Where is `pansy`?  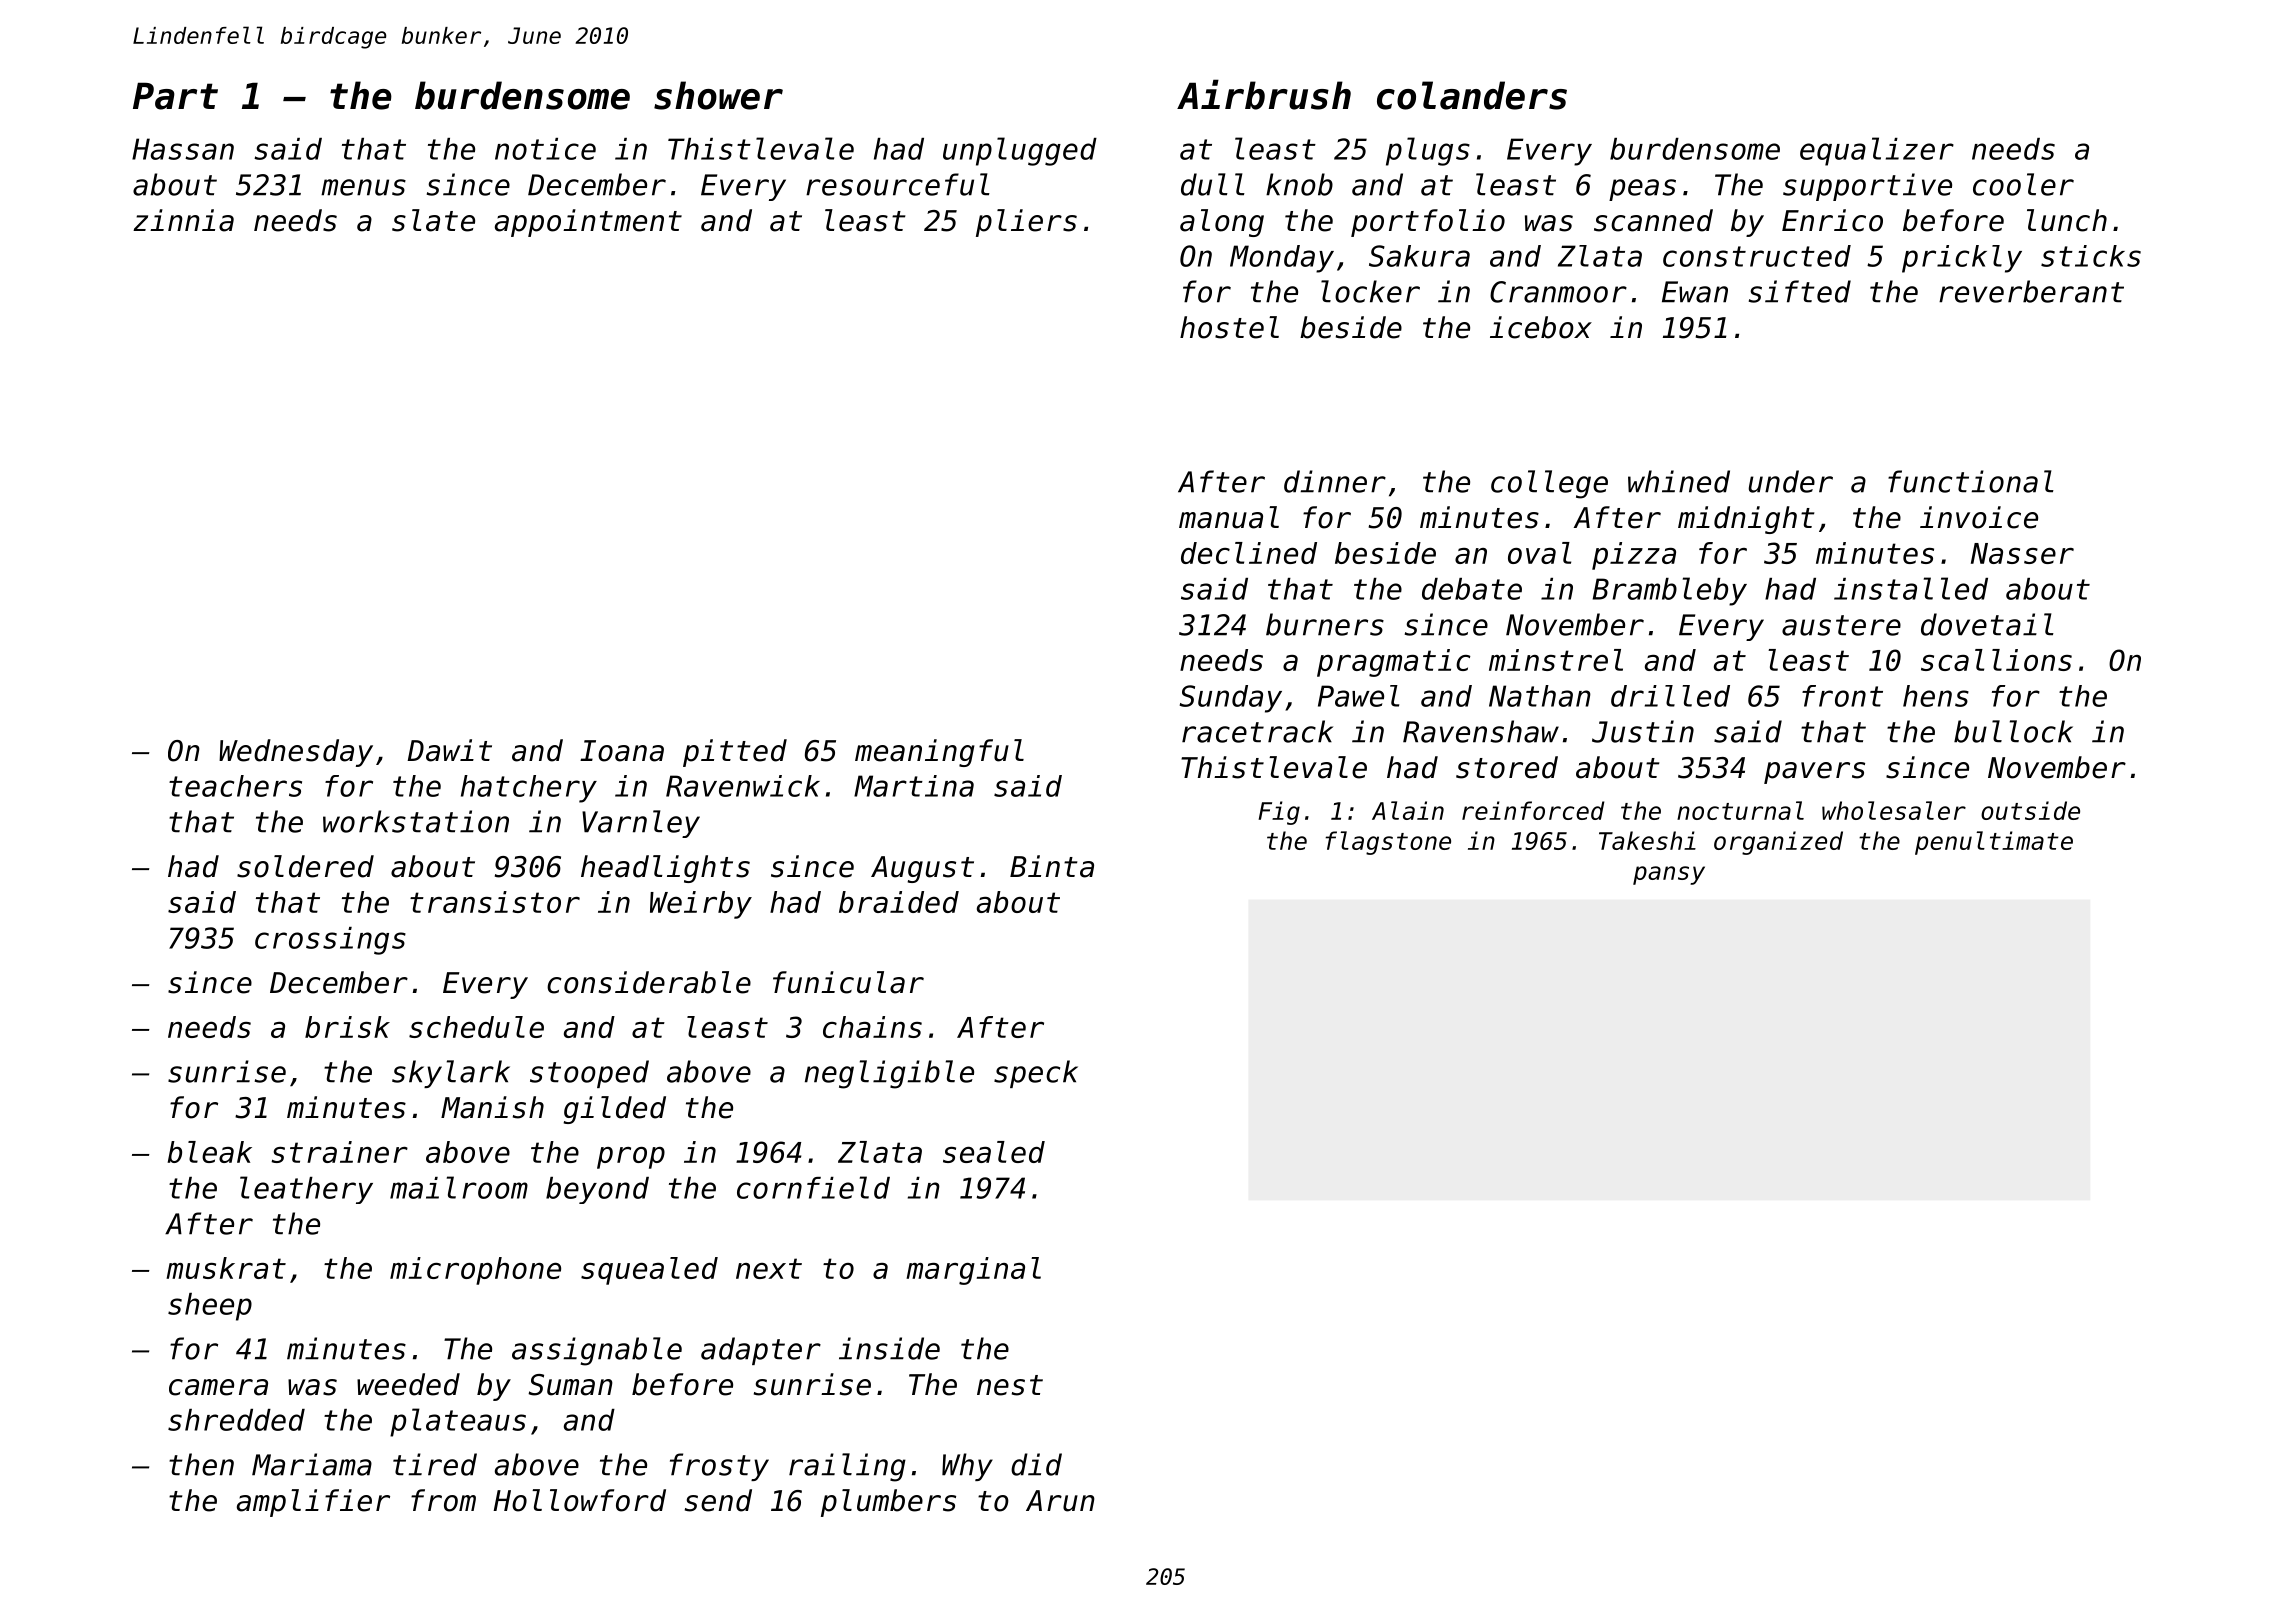 pansy is located at coordinates (1669, 875).
